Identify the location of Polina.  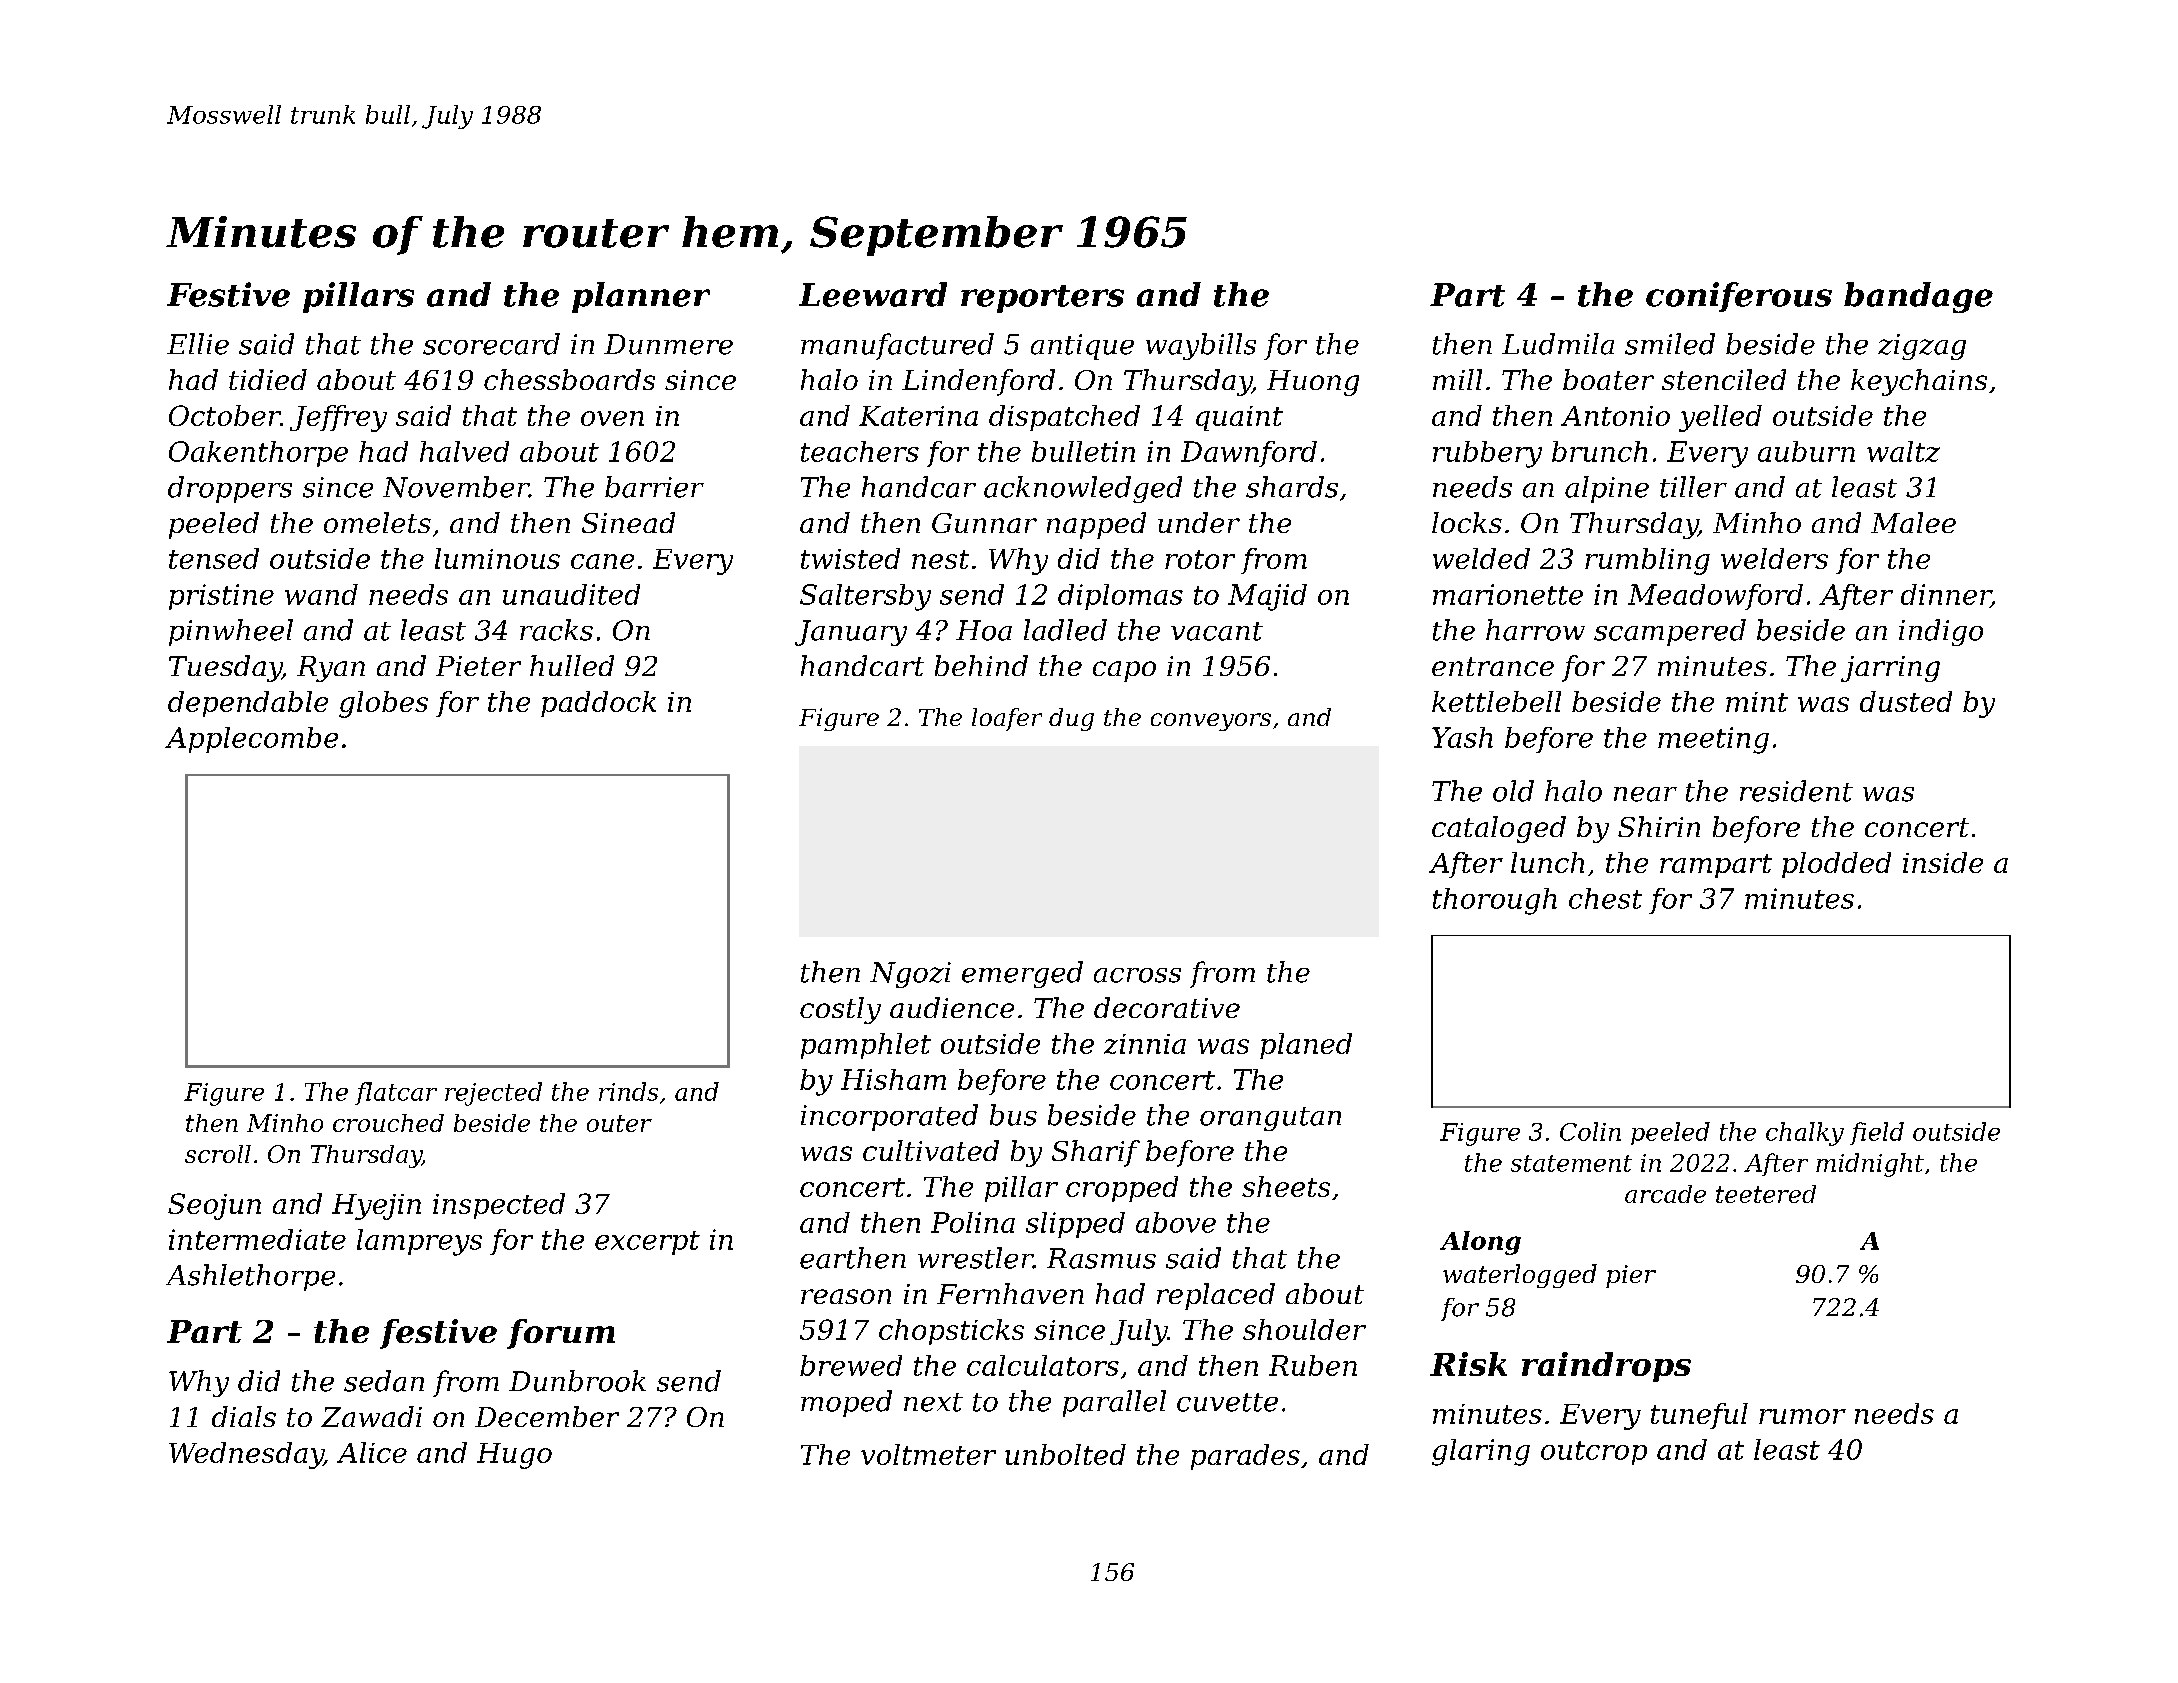
(973, 1222).
